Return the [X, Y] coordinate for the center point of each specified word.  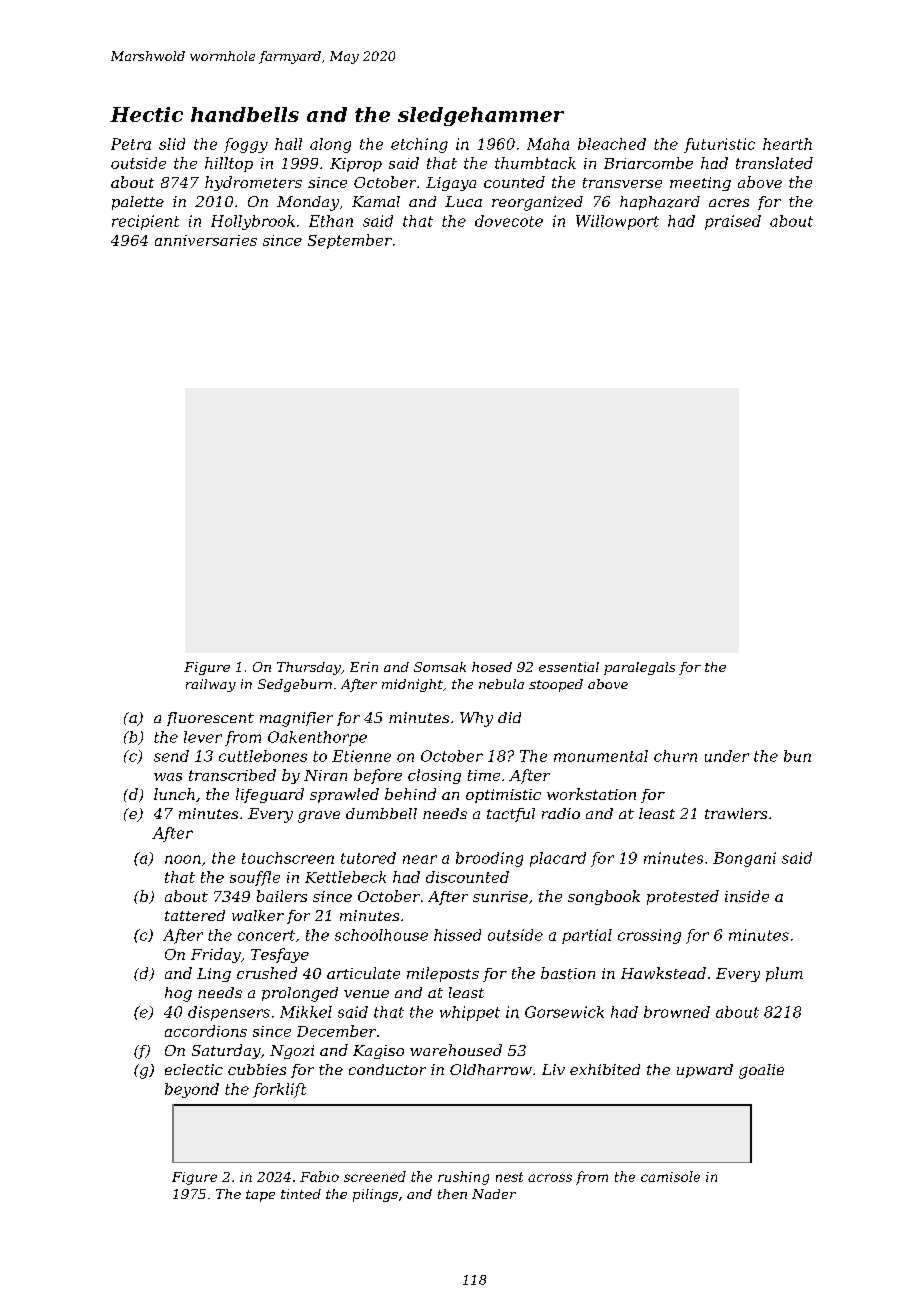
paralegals [639, 668]
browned [677, 1012]
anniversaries [206, 240]
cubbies [257, 1069]
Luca [463, 201]
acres [729, 203]
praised [733, 222]
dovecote [509, 221]
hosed [492, 667]
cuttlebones [263, 756]
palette [138, 203]
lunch [174, 794]
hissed [457, 935]
